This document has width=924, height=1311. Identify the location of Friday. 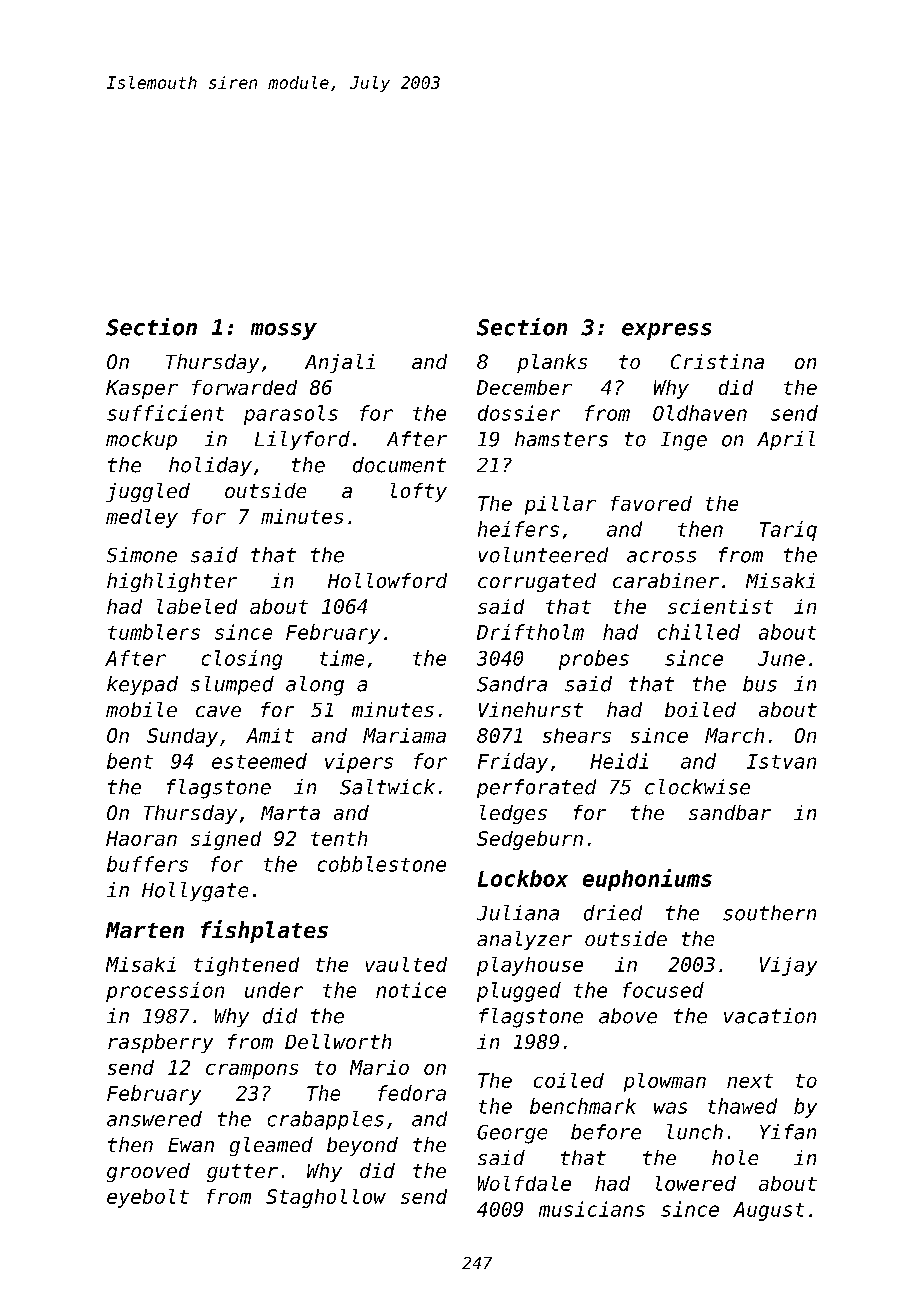
(513, 763).
